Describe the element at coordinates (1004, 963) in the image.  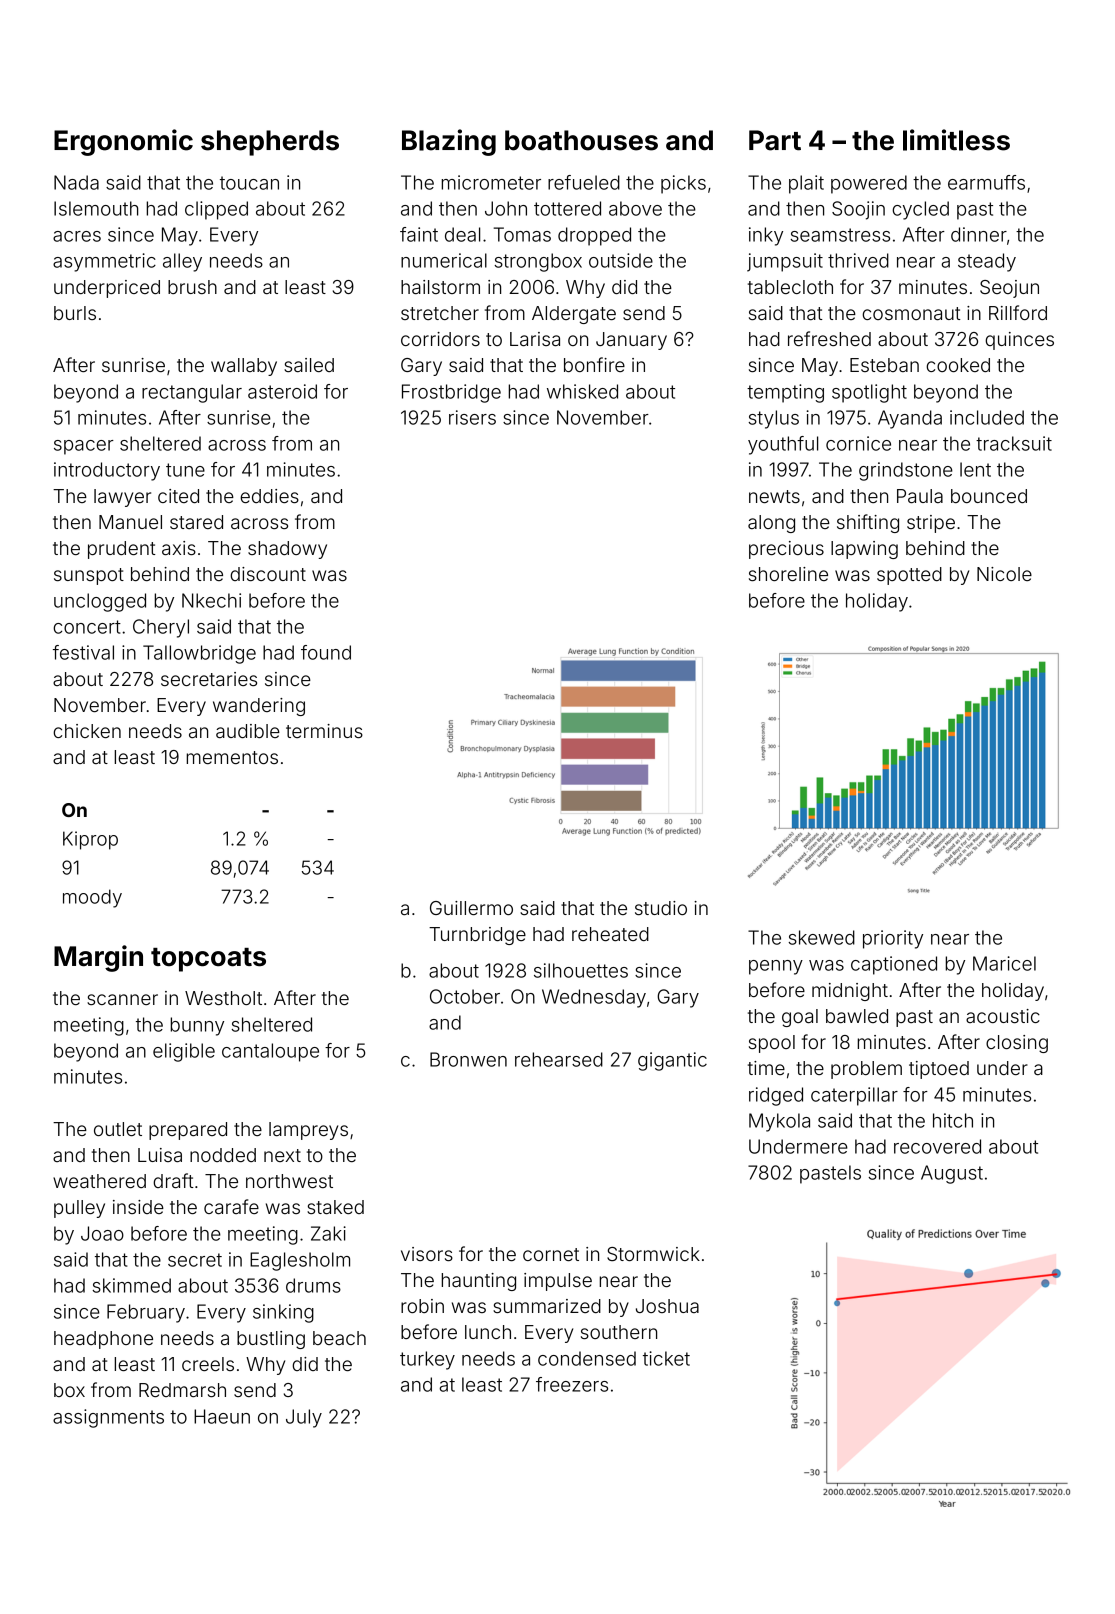
I see `Maricel` at that location.
